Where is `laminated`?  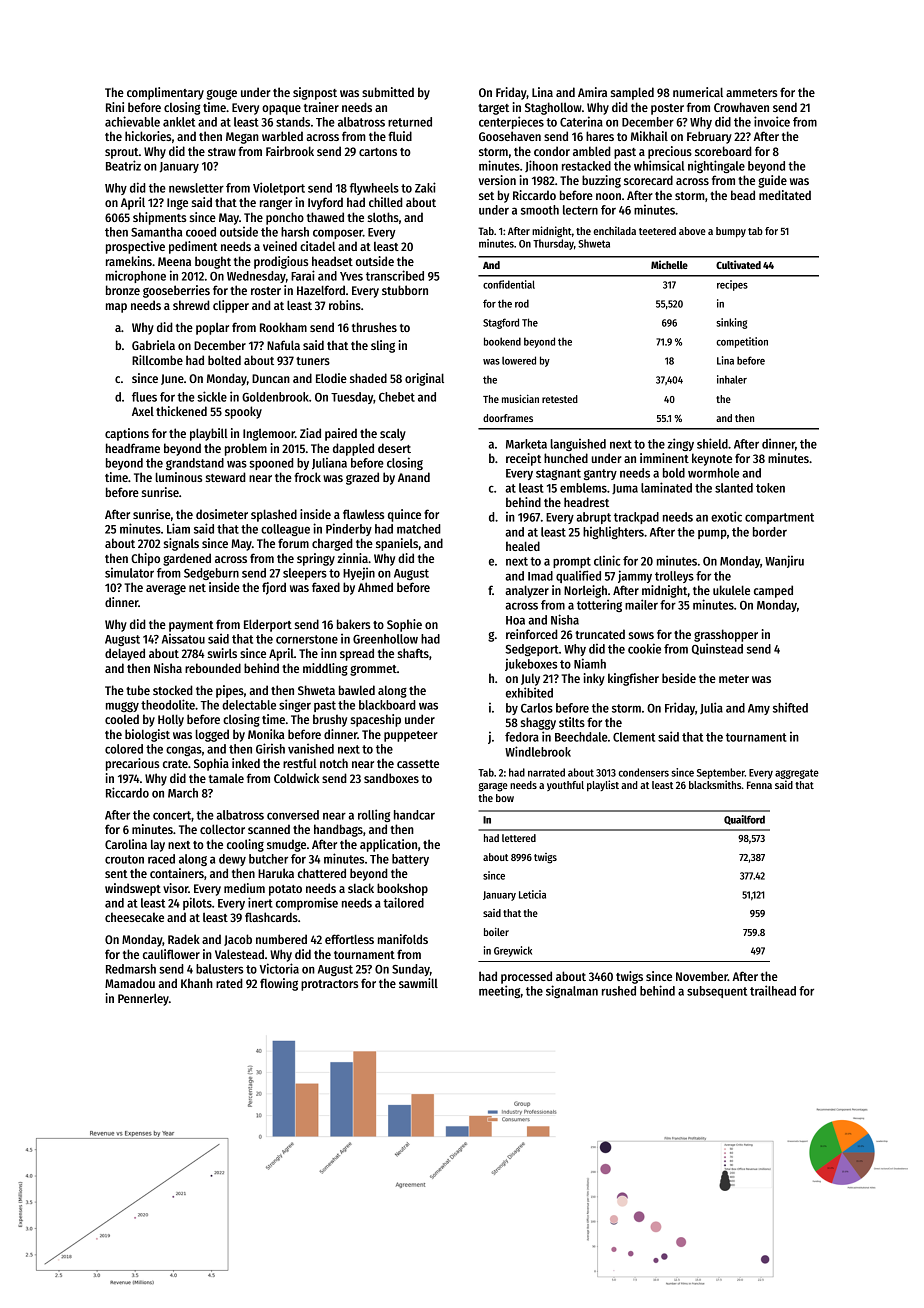
laminated is located at coordinates (666, 487).
